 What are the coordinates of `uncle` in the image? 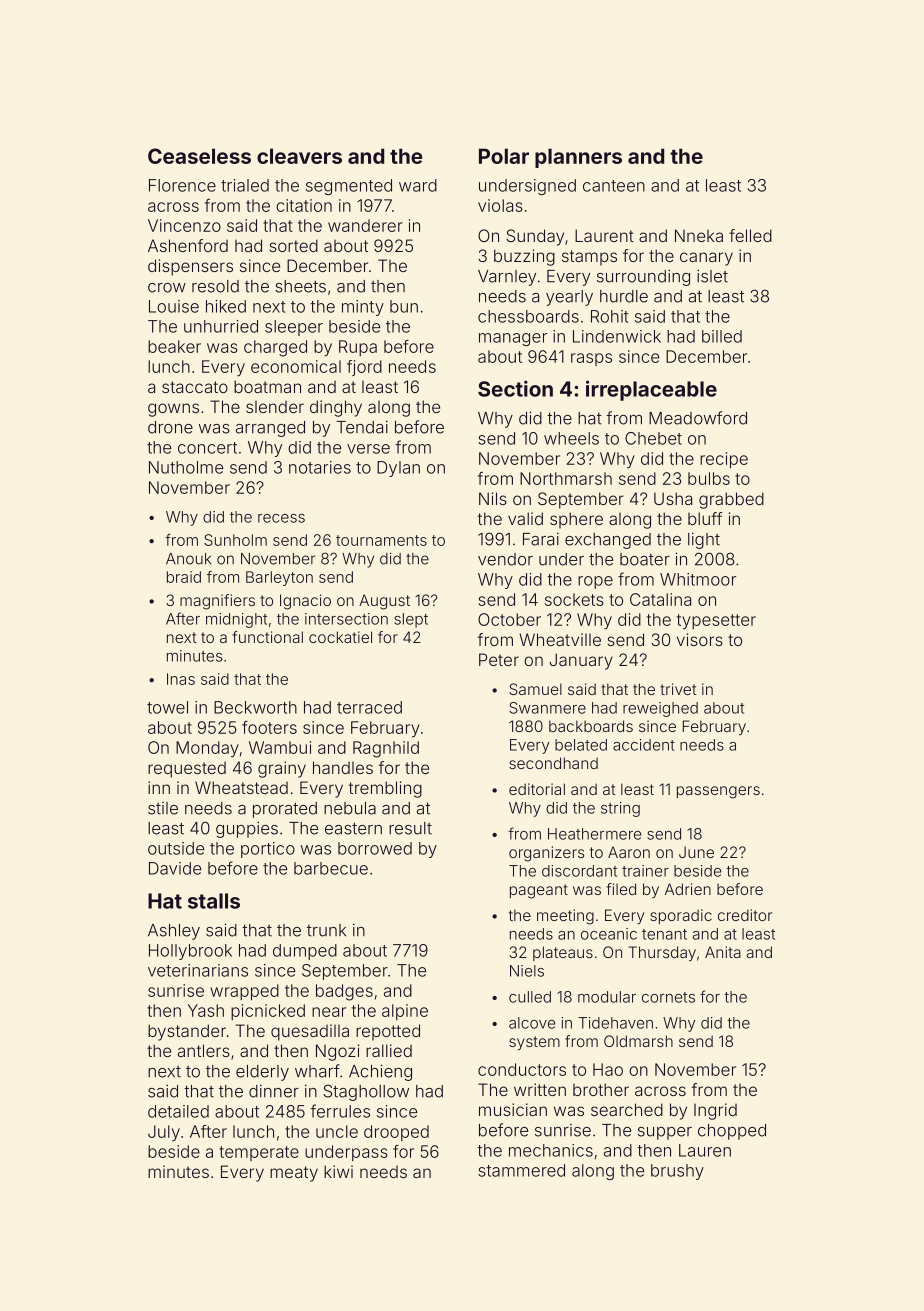 It's located at (337, 1131).
